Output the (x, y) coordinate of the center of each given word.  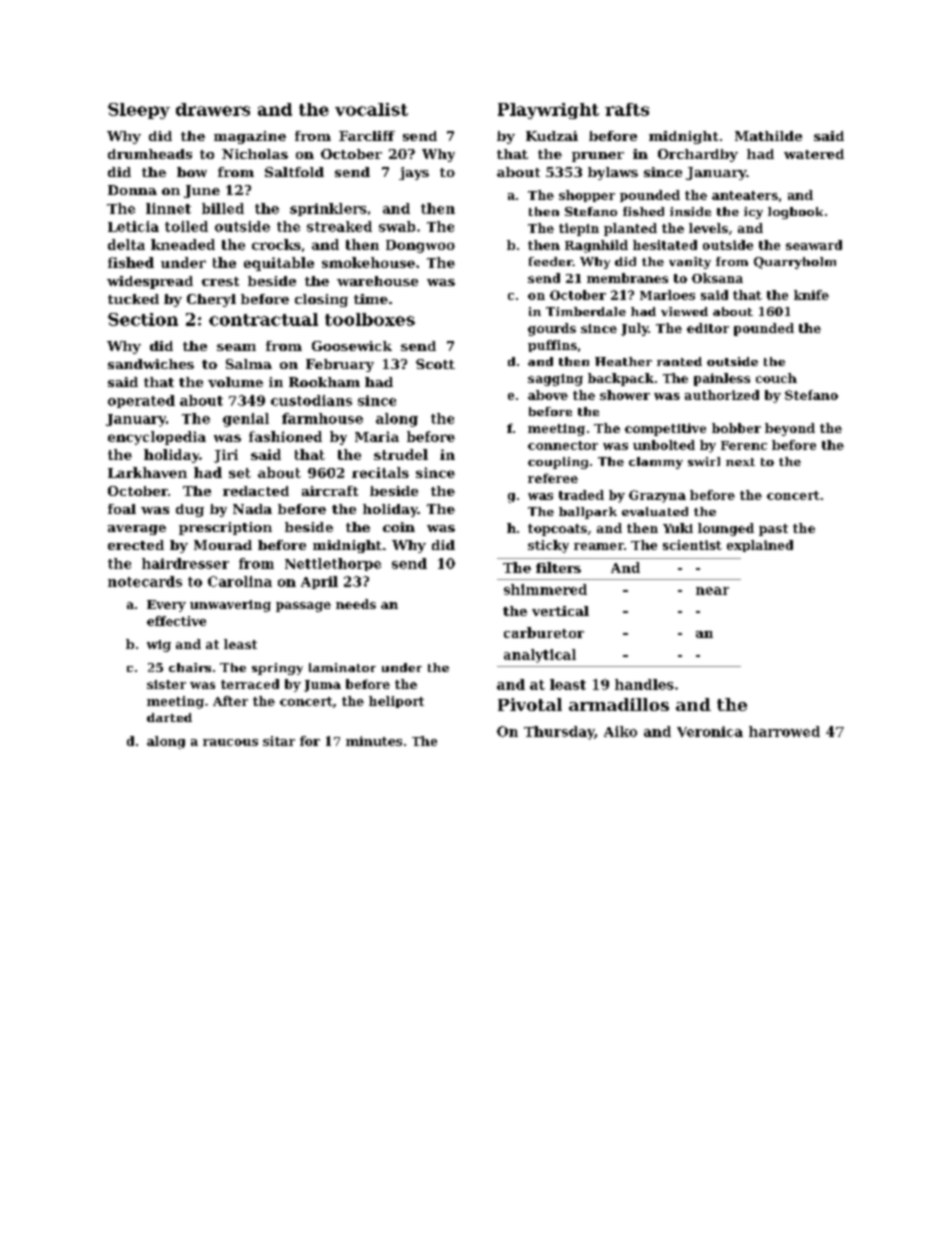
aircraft (330, 491)
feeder (550, 261)
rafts (627, 109)
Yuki (678, 528)
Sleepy (139, 111)
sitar (279, 741)
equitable (279, 264)
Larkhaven (147, 472)
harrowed (784, 731)
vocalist (371, 109)
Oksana (717, 278)
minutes (374, 741)
